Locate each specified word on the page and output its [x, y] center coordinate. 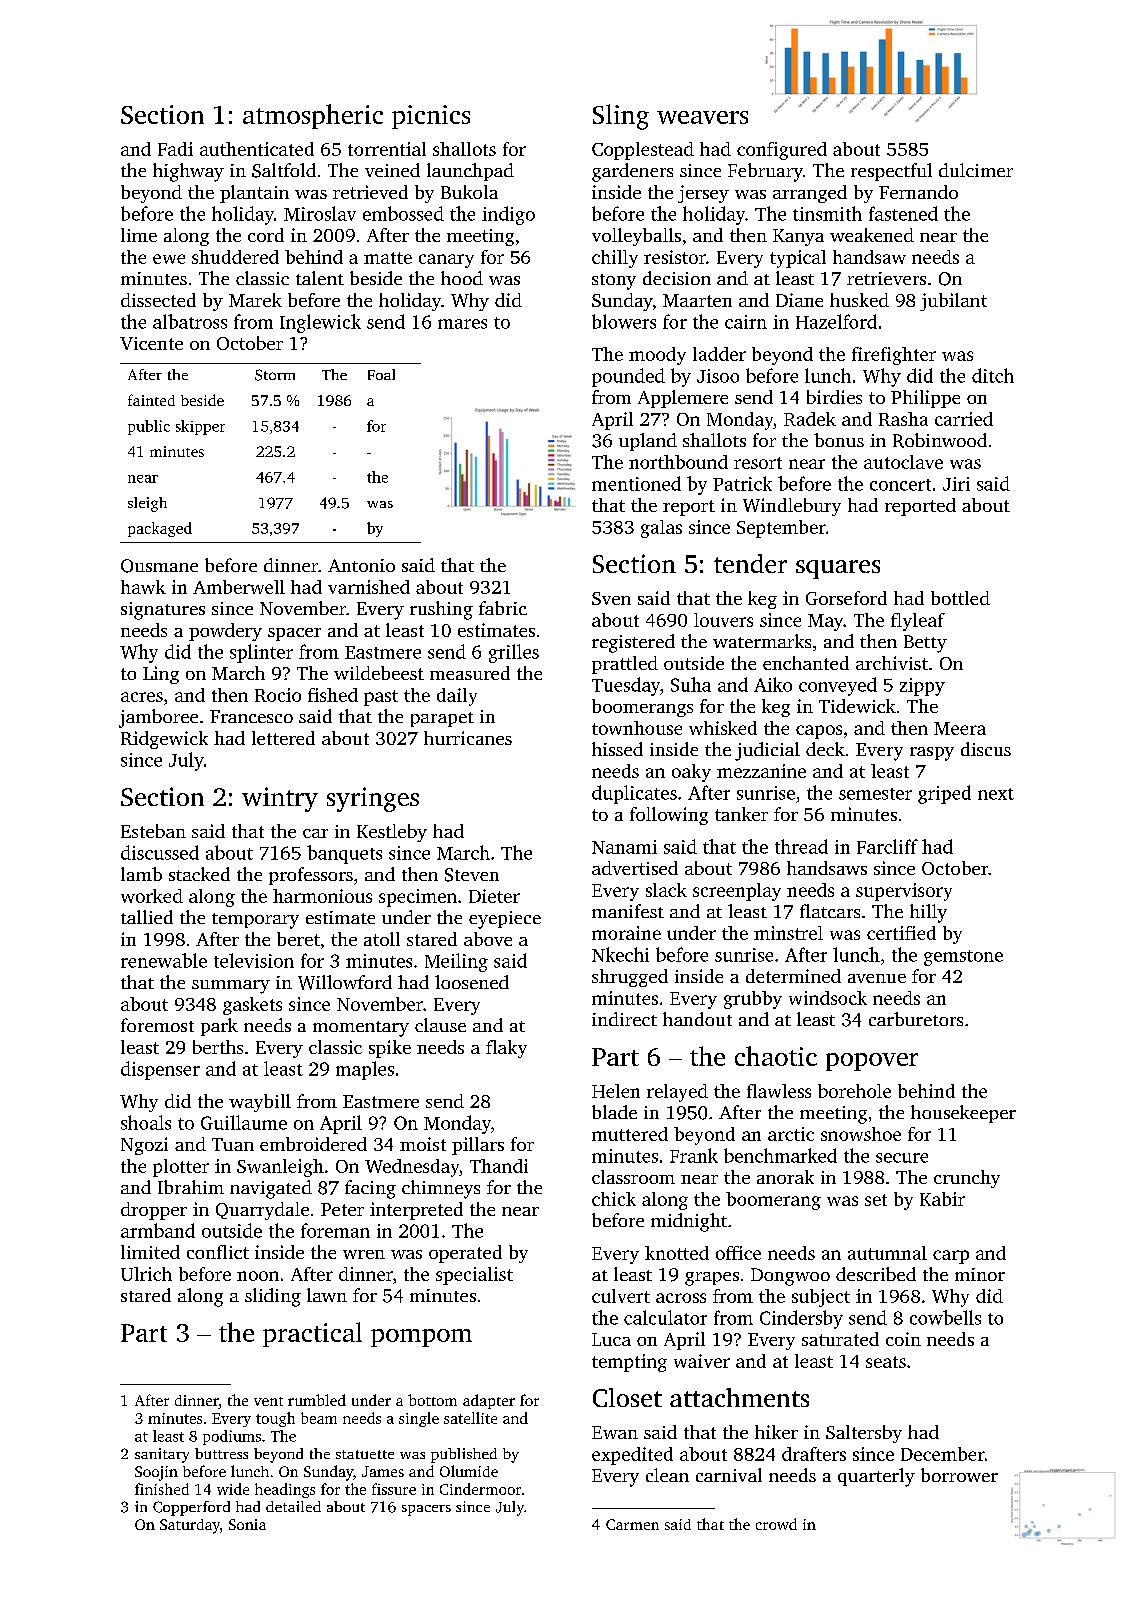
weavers [702, 117]
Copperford [191, 1508]
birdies [834, 397]
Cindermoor [480, 1489]
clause [440, 1025]
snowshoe [861, 1134]
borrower [959, 1475]
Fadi [175, 149]
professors [311, 876]
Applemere [683, 399]
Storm [275, 375]
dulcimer [976, 170]
